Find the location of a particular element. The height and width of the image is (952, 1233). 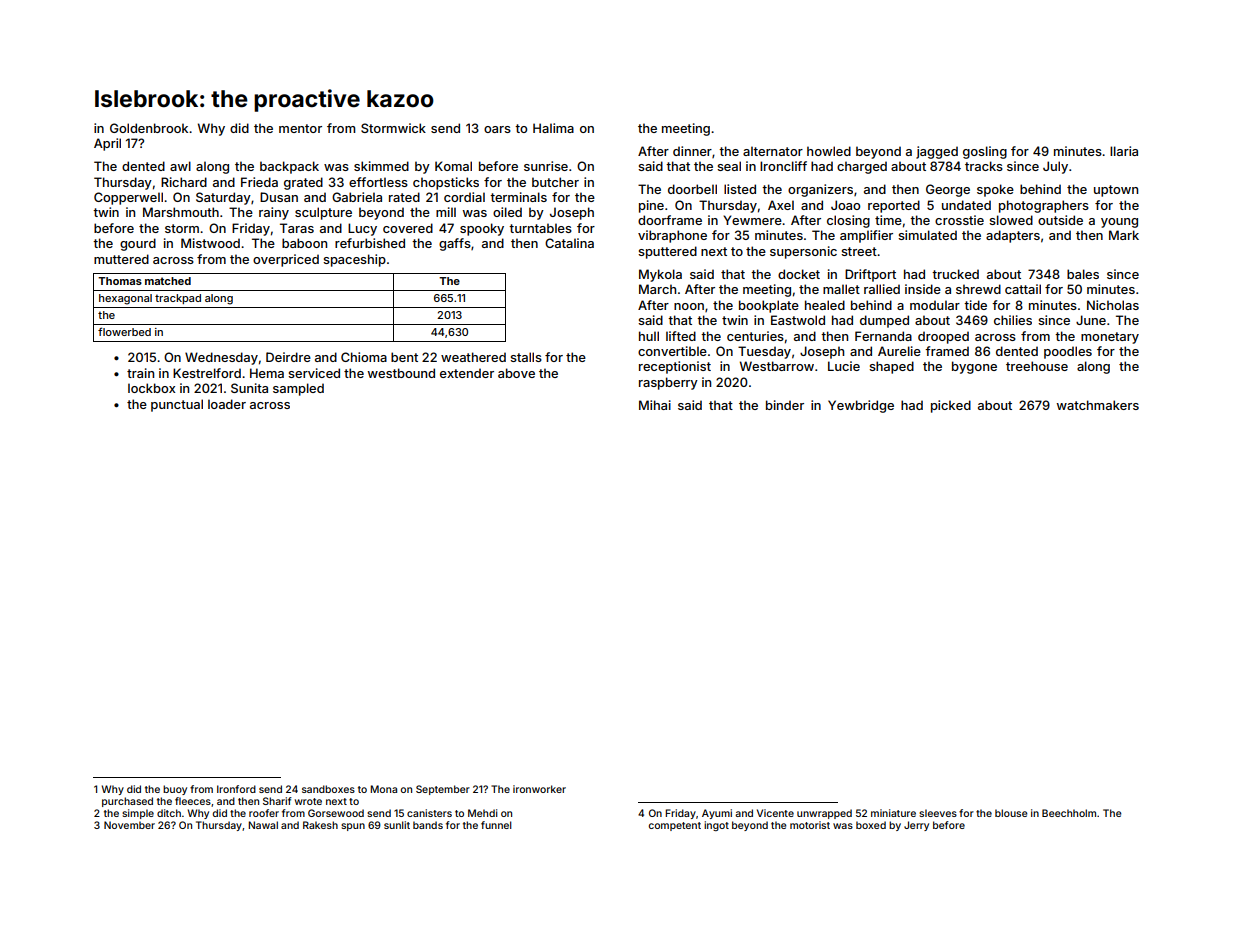

Mihai is located at coordinates (655, 405).
